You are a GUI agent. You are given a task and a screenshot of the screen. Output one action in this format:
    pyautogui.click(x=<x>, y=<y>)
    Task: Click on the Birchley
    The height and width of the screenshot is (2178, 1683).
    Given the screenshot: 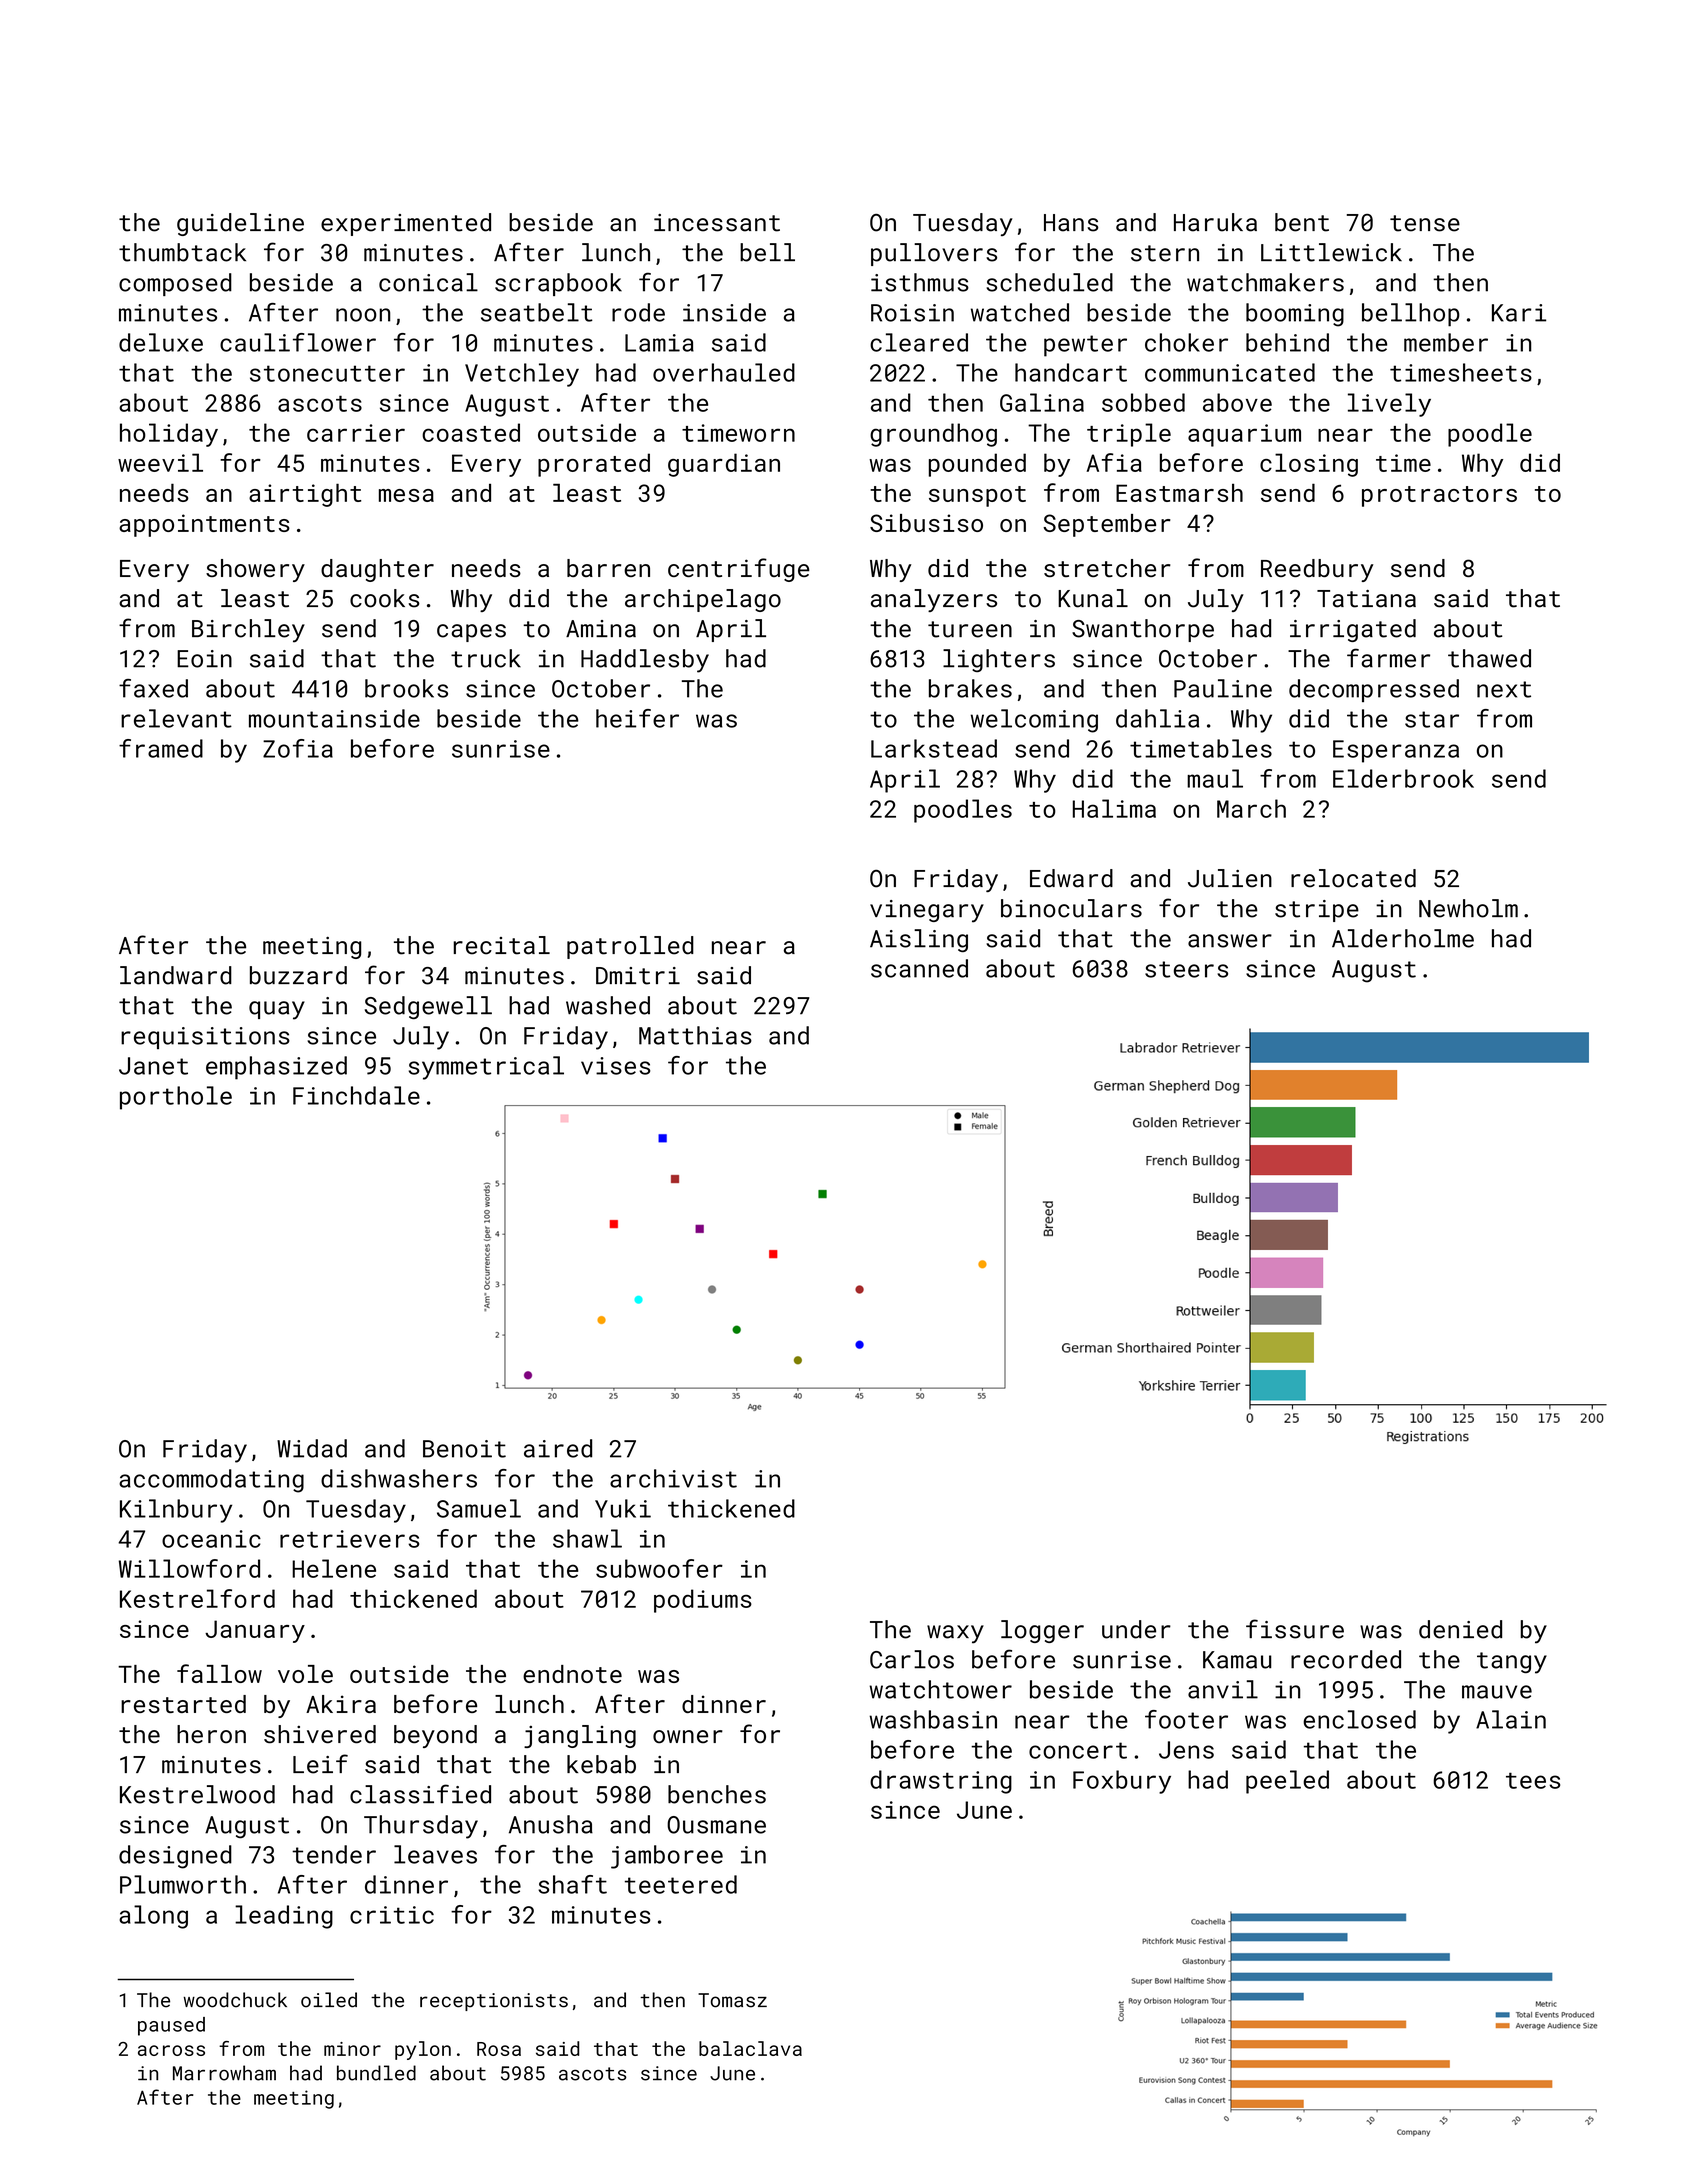 What is the action you would take?
    pyautogui.click(x=248, y=631)
